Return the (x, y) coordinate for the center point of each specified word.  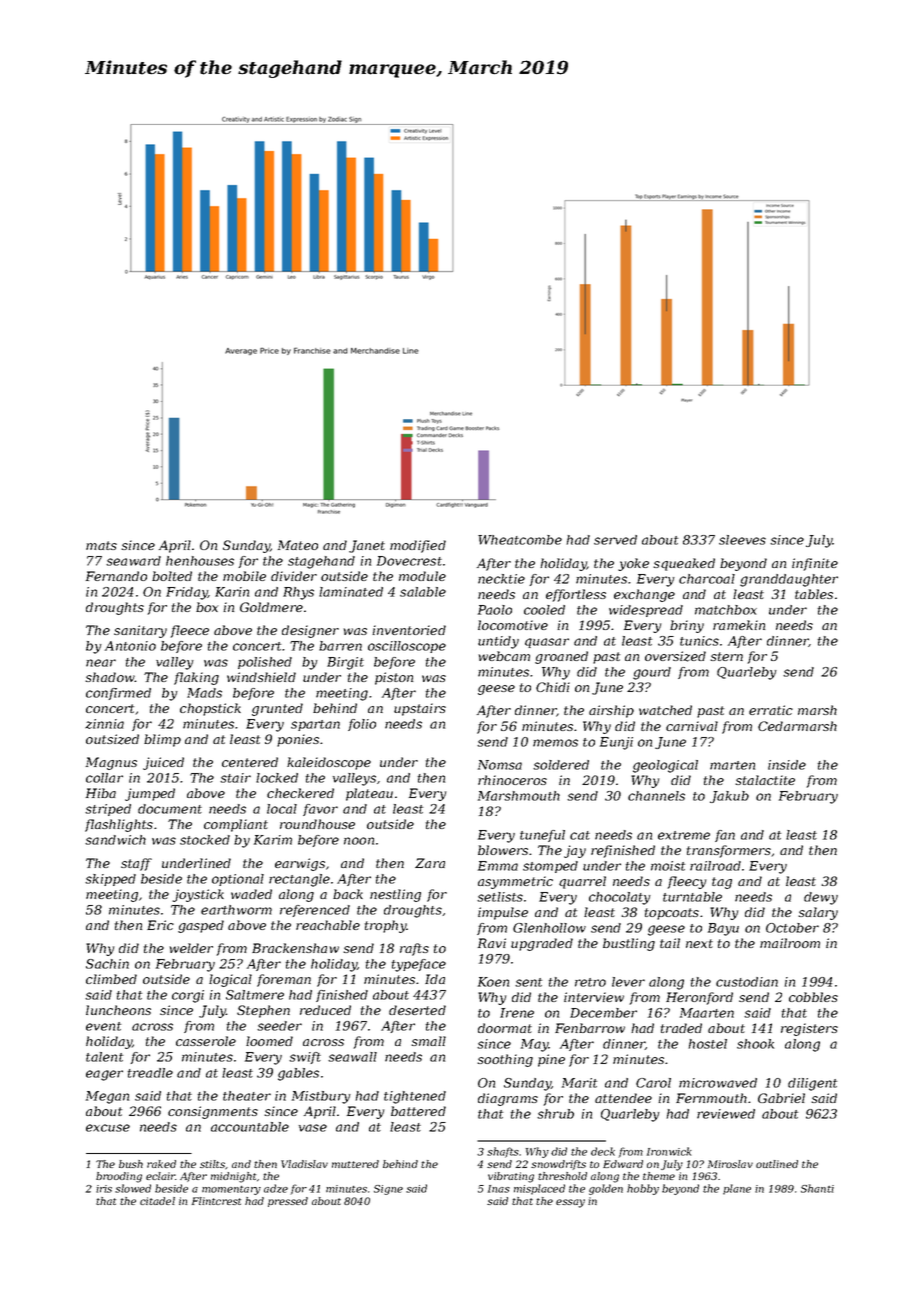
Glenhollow (549, 928)
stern (726, 656)
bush (131, 1164)
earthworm (236, 910)
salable (423, 592)
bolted (172, 576)
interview (594, 997)
